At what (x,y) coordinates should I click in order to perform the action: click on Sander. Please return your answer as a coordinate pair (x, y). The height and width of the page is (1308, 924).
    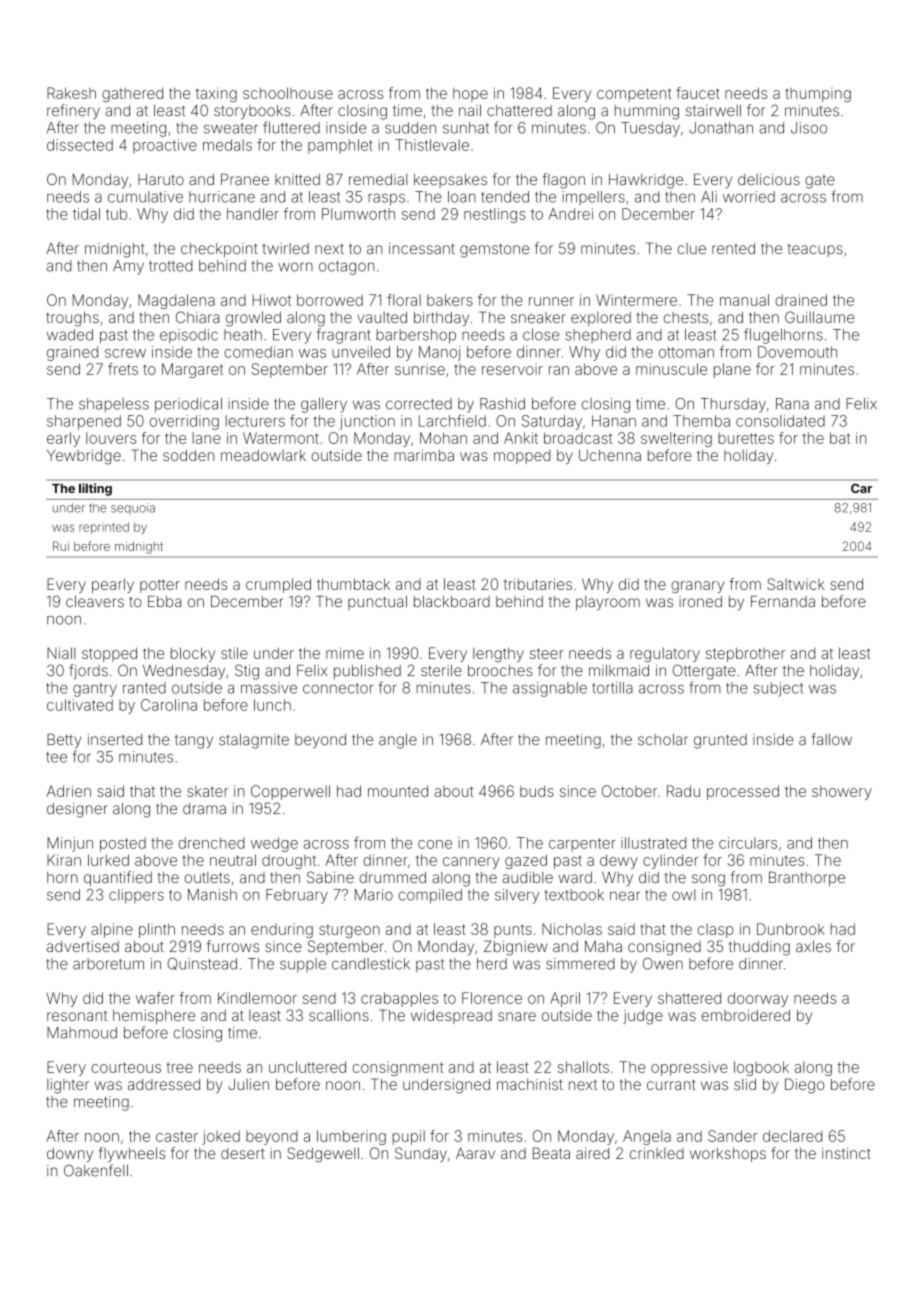
    Looking at the image, I should click on (732, 1136).
